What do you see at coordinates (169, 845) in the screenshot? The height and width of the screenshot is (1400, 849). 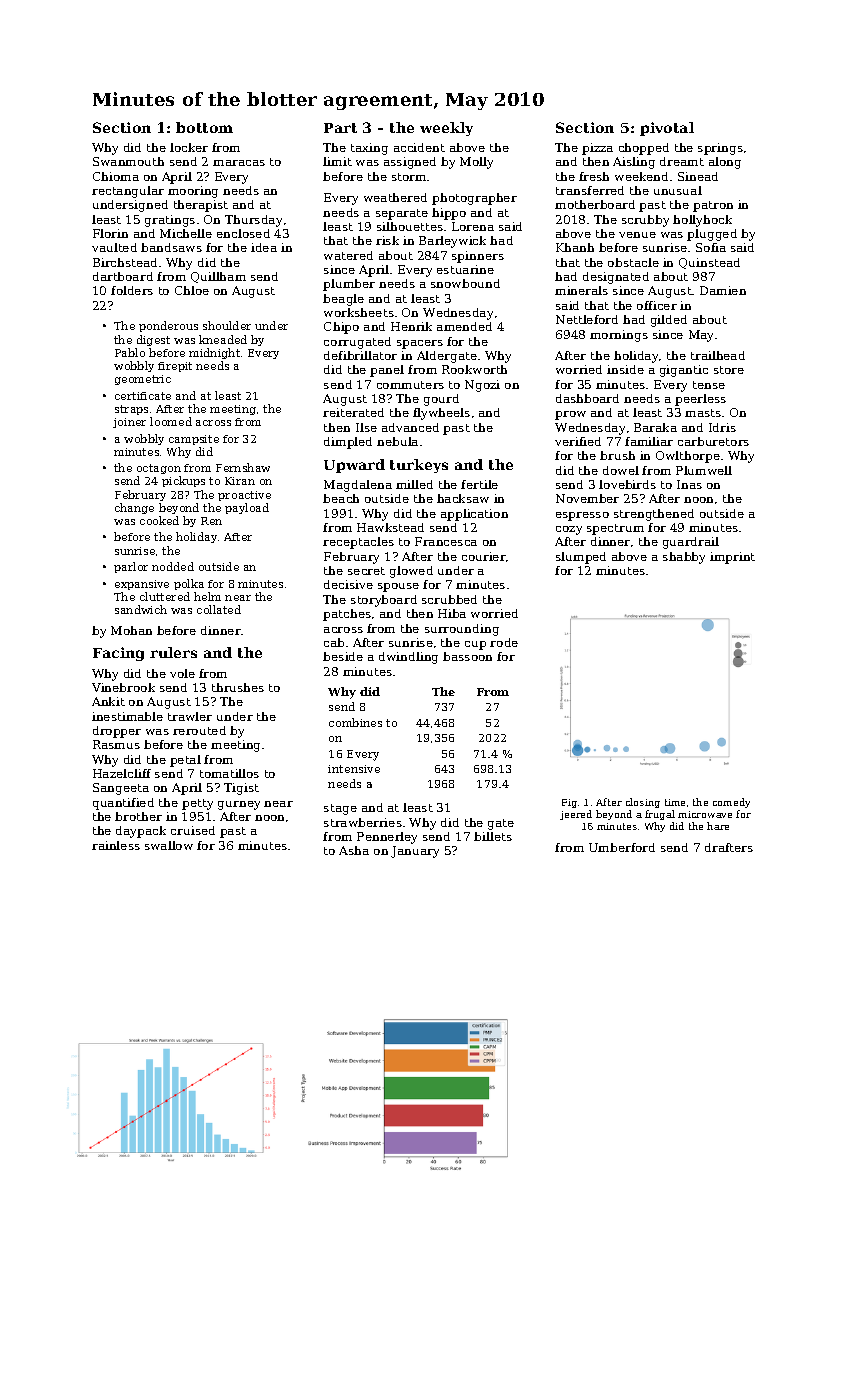 I see `swallow` at bounding box center [169, 845].
